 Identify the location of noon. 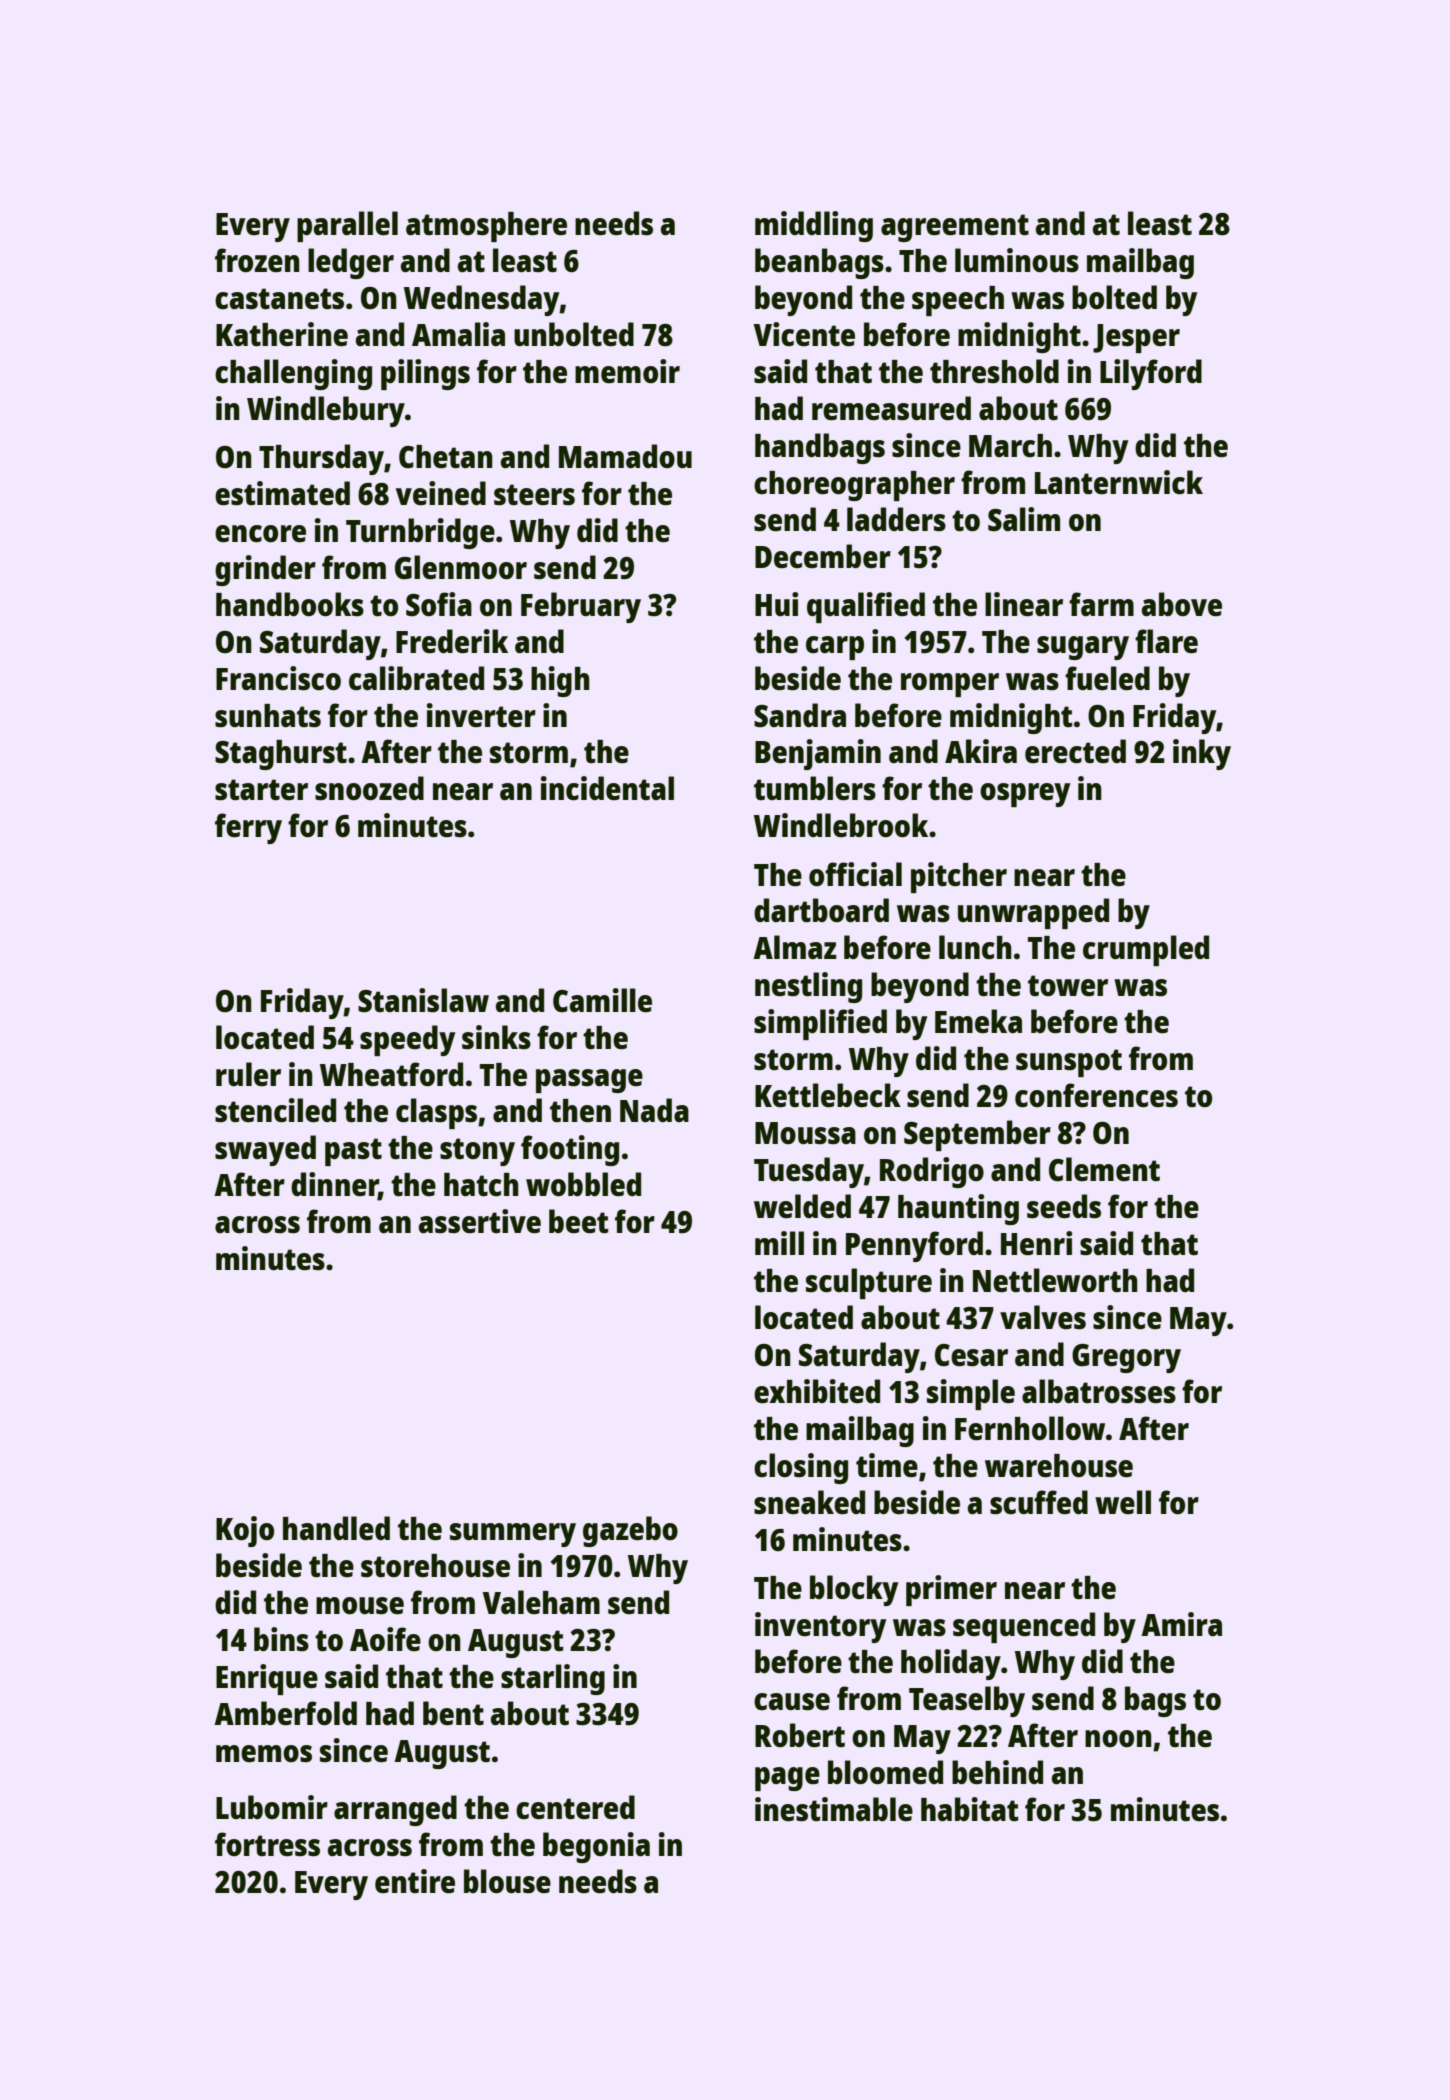
(1118, 1738).
